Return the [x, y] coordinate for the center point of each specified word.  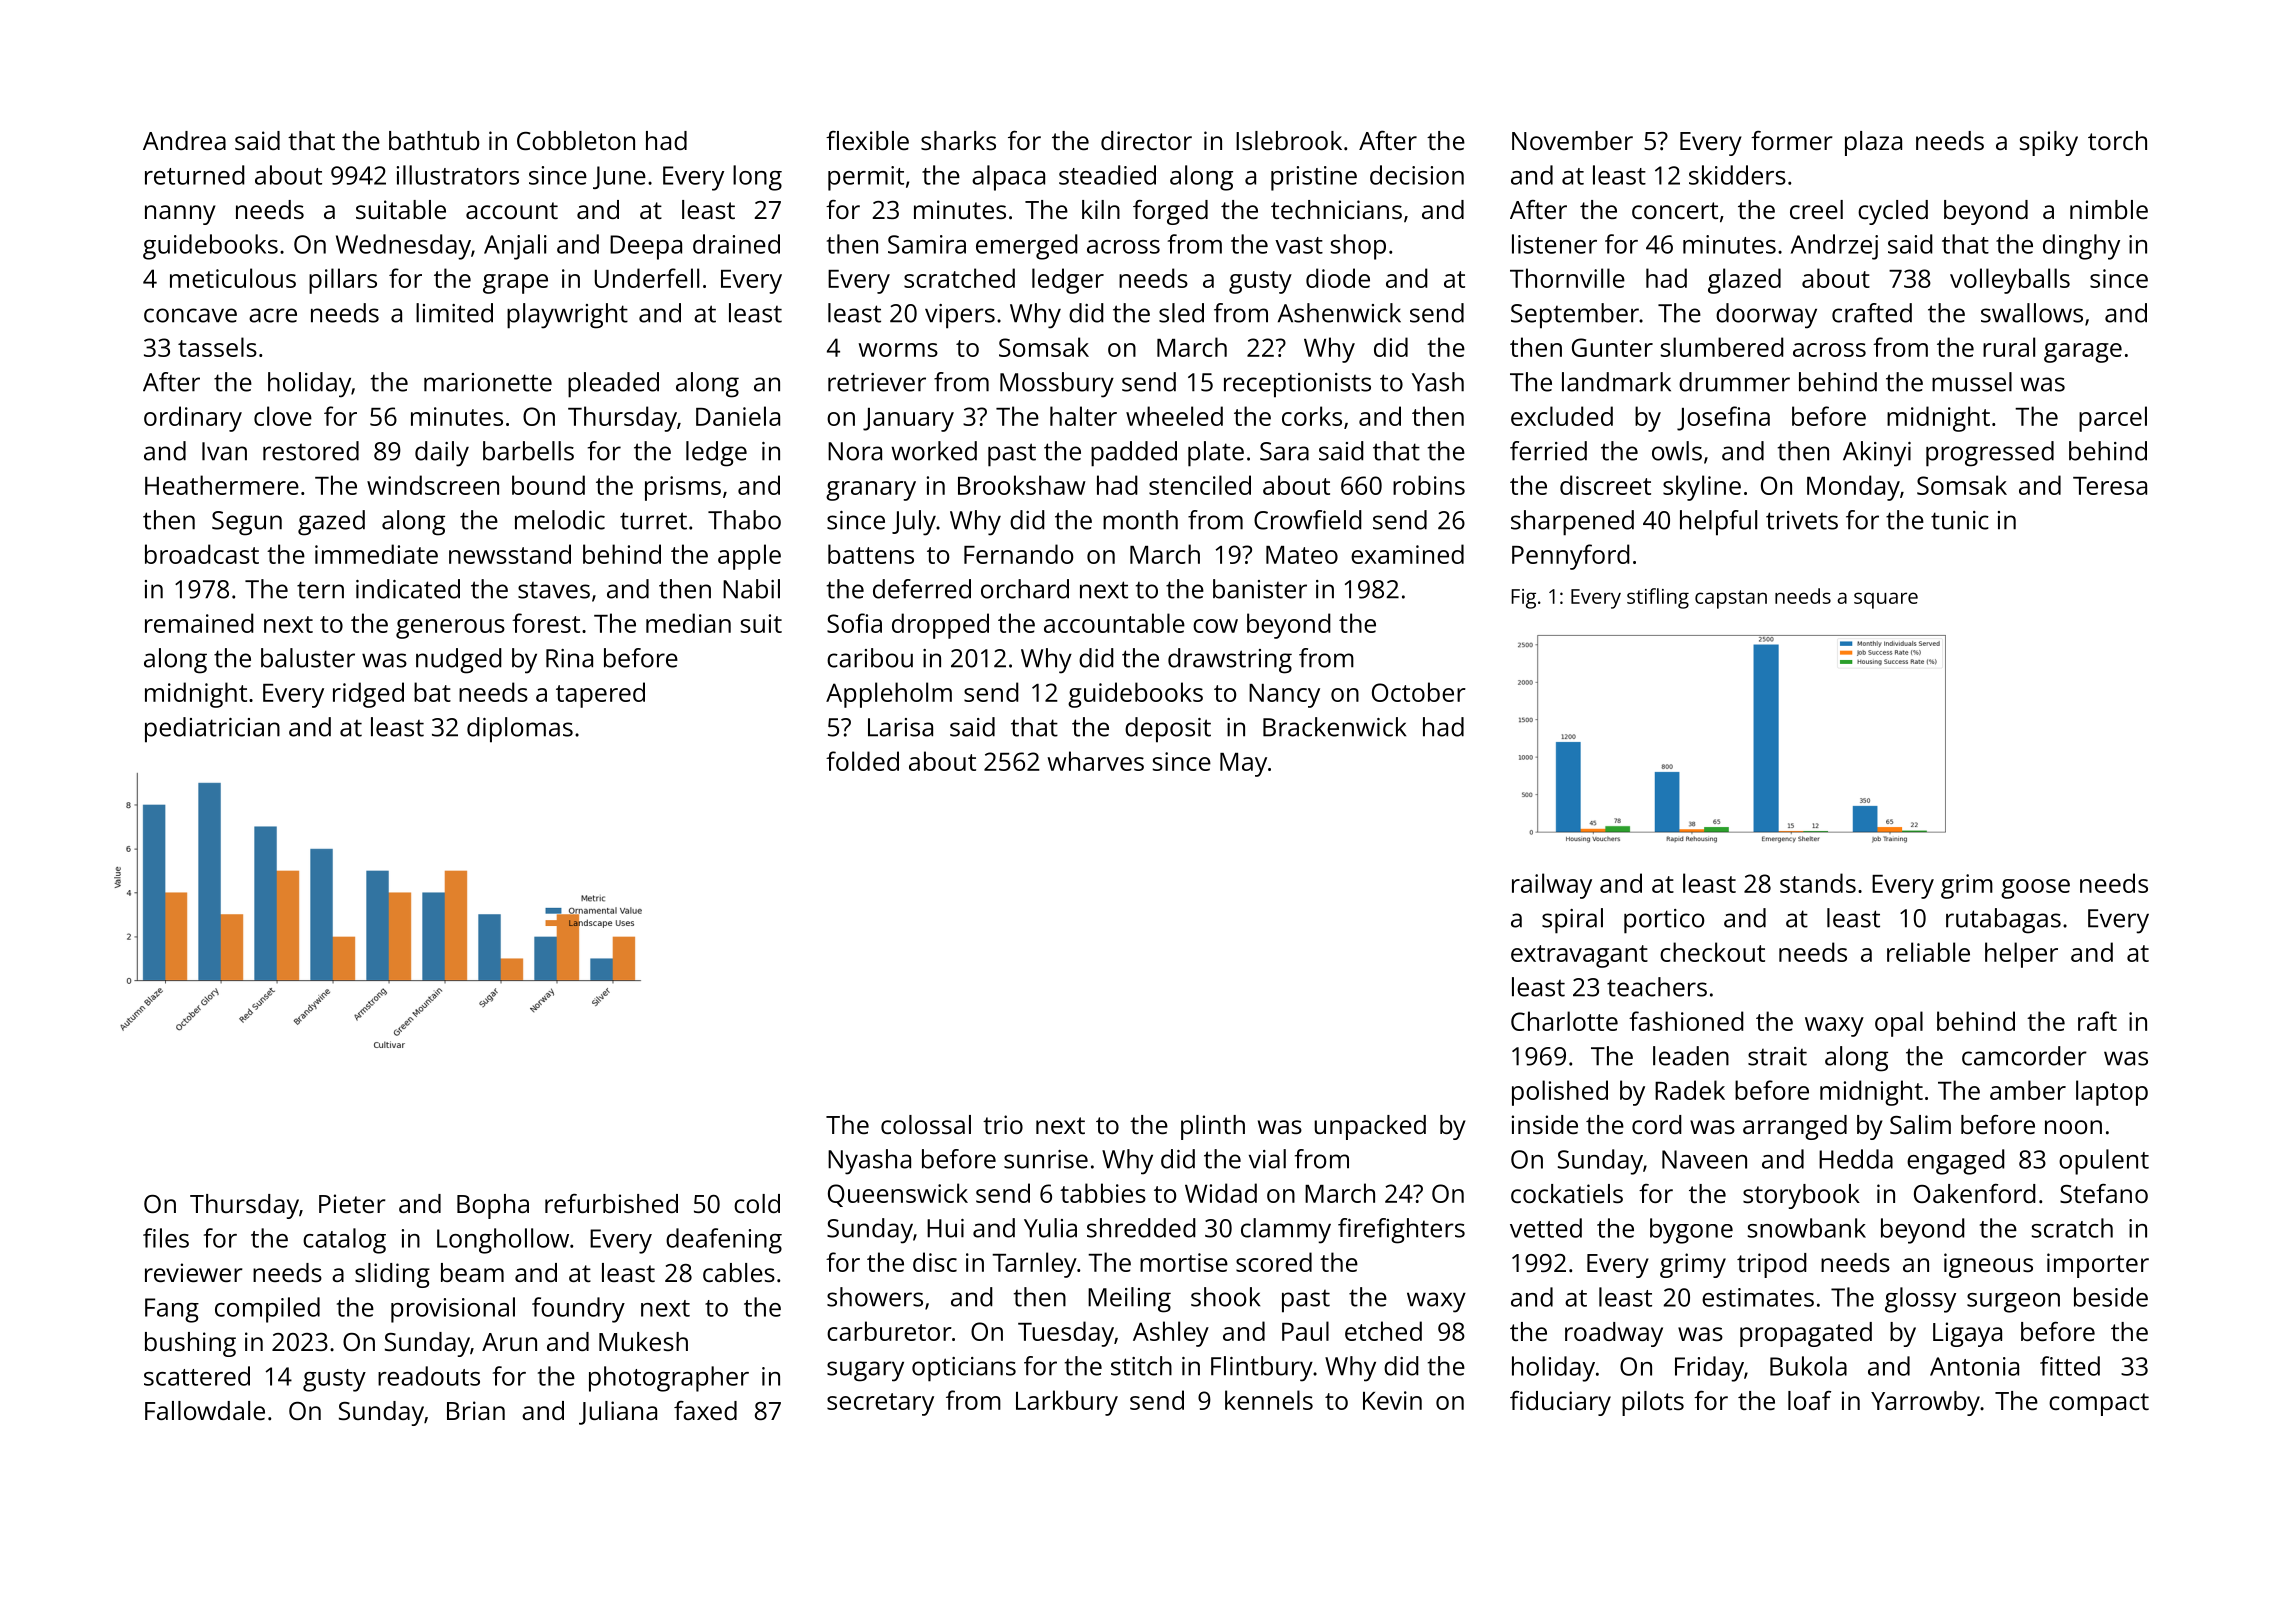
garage [2083, 353]
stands [1818, 883]
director [1146, 140]
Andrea [184, 140]
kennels [1269, 1400]
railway [1552, 886]
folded [862, 761]
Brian [476, 1410]
